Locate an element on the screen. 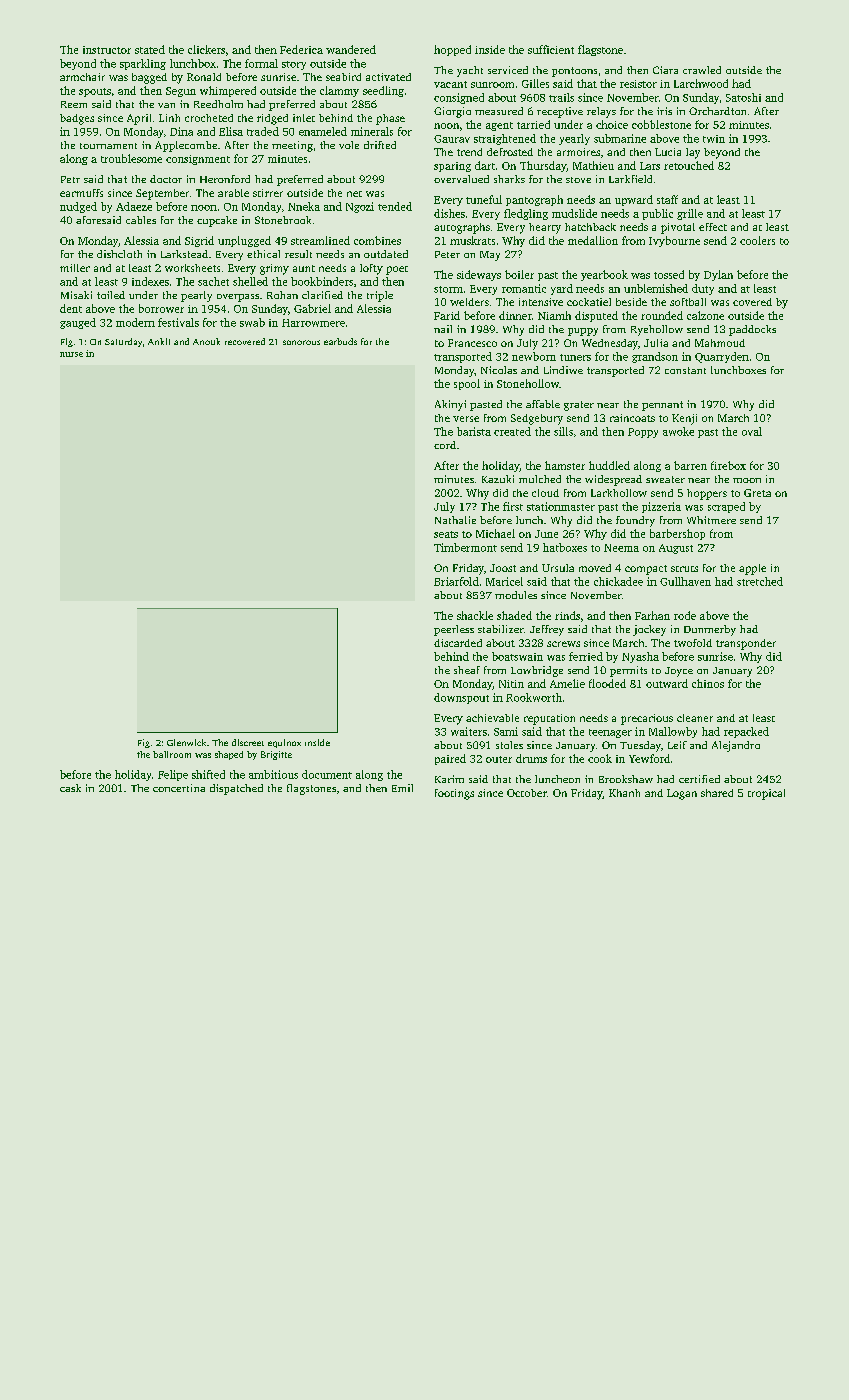  instructor is located at coordinates (107, 50).
